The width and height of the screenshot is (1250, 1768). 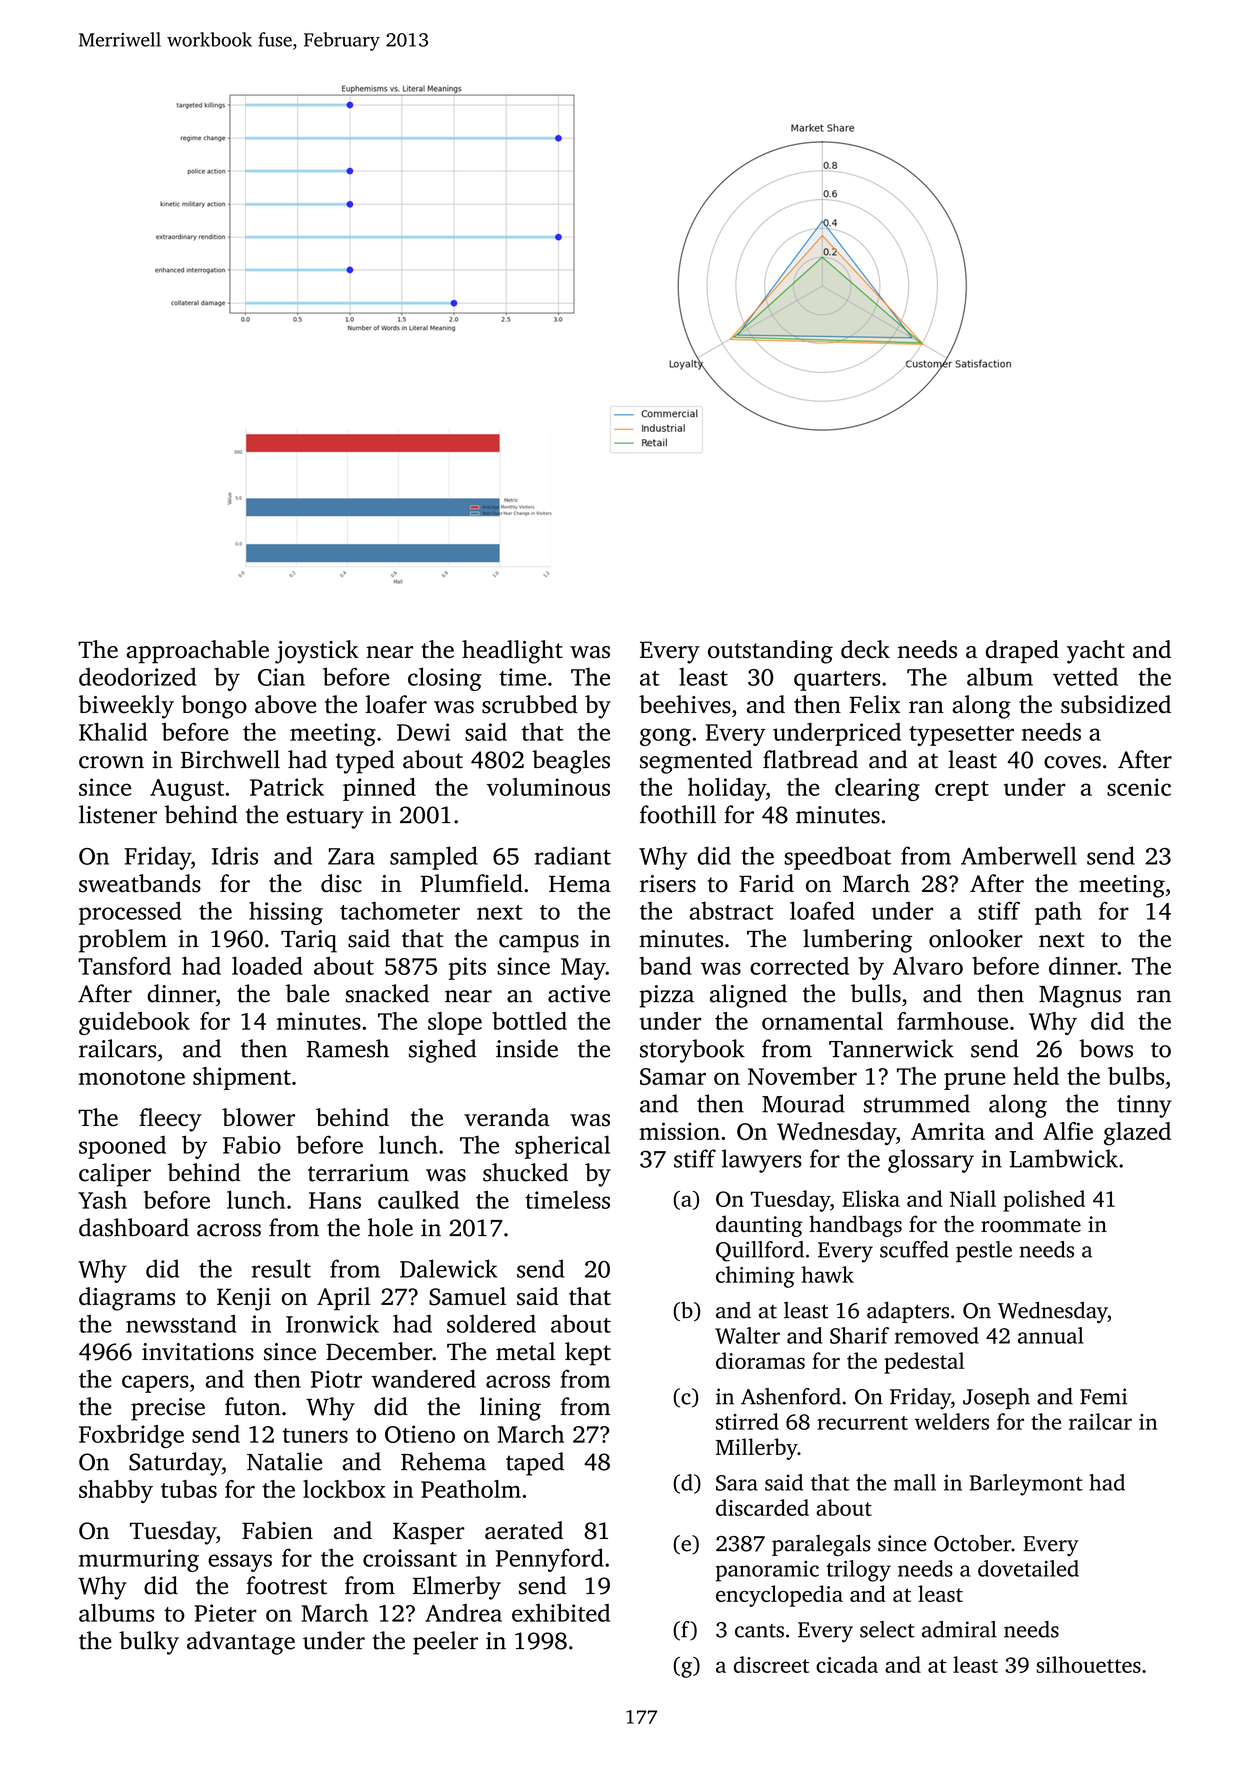 I want to click on glazed, so click(x=1137, y=1134).
